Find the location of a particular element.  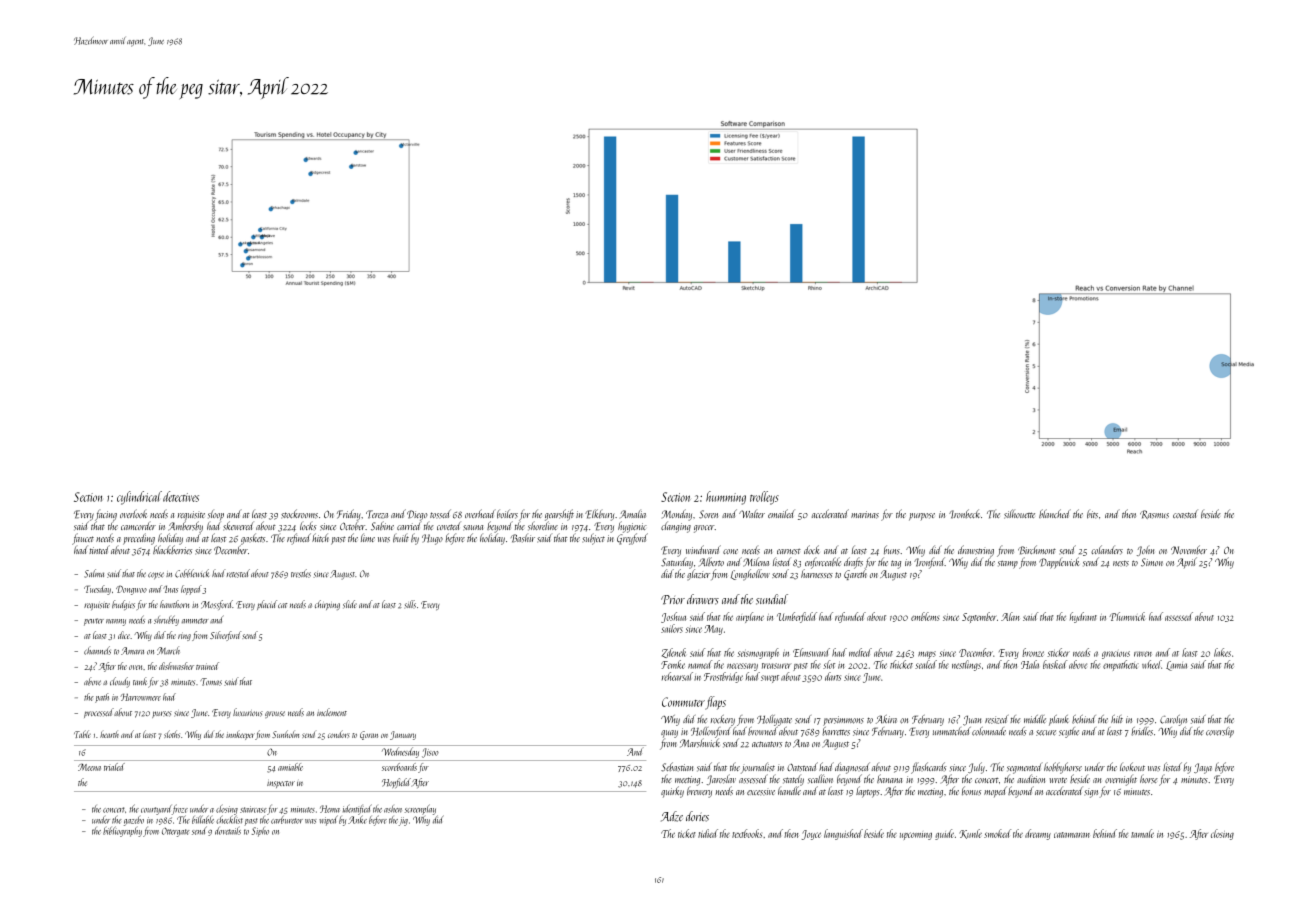

ticket is located at coordinates (687, 833).
